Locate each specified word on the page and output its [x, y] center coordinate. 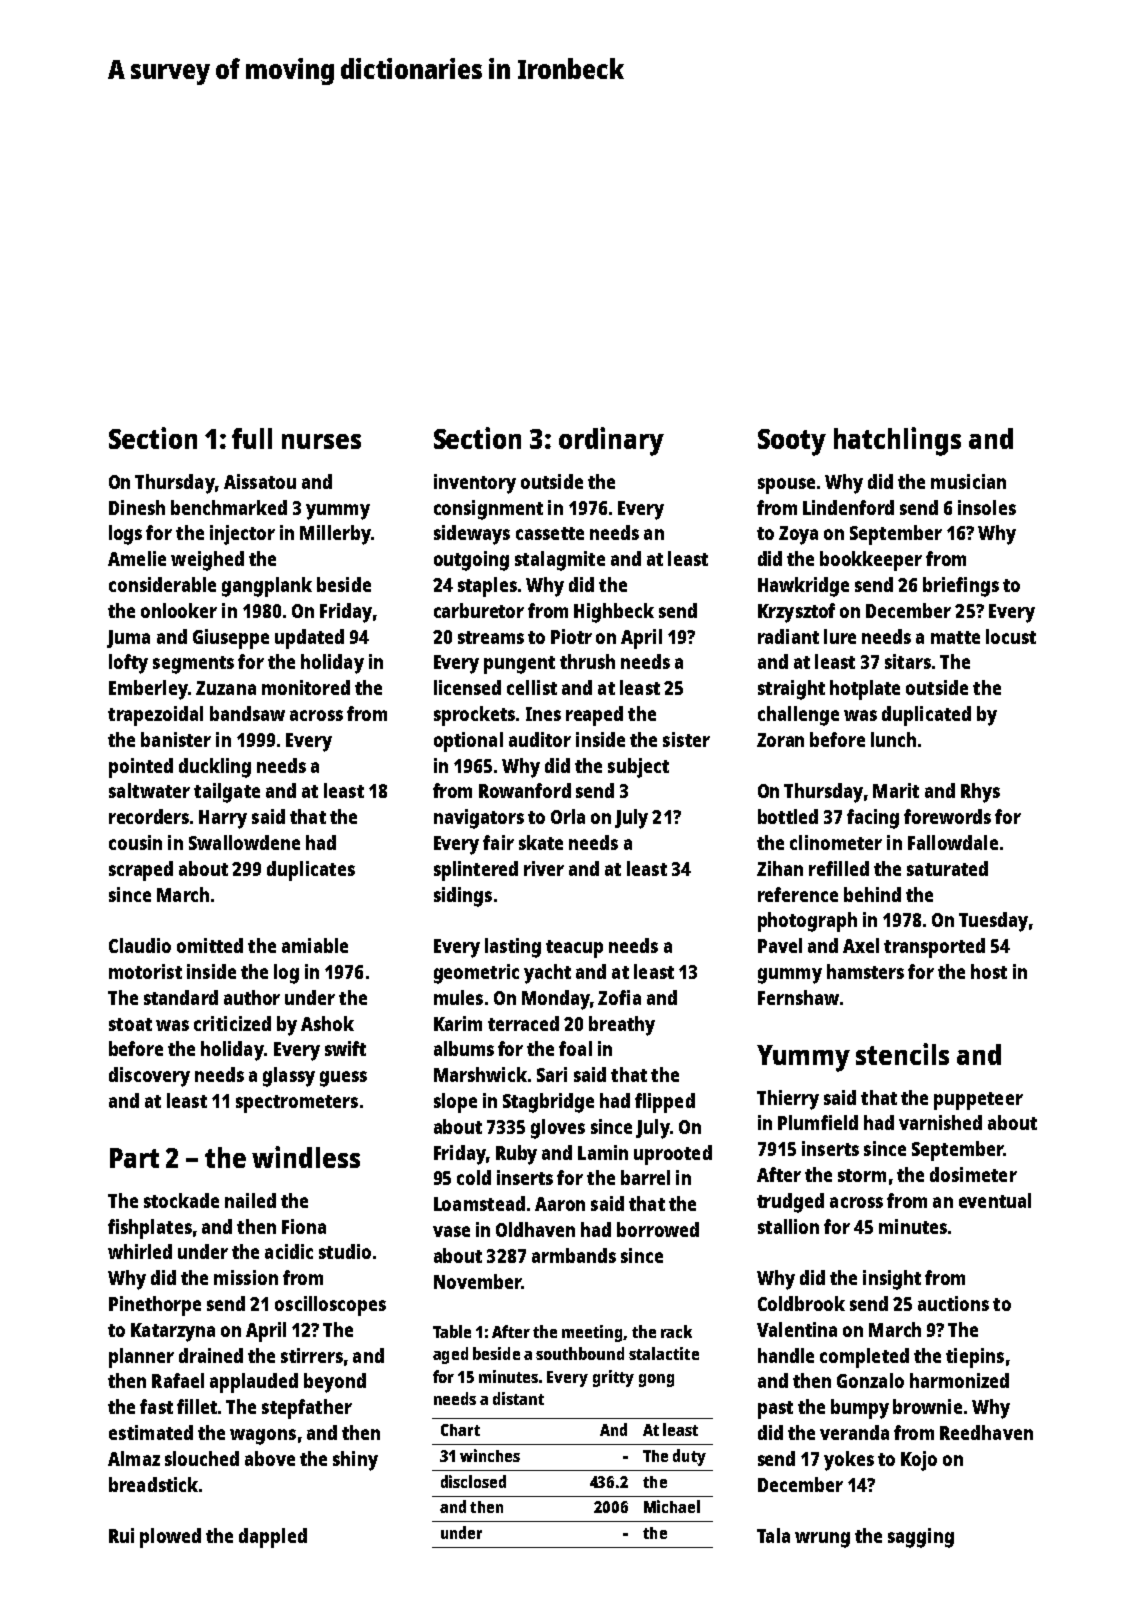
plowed [170, 1538]
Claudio [140, 945]
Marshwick [480, 1074]
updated [309, 639]
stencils [902, 1054]
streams [491, 637]
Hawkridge [803, 587]
